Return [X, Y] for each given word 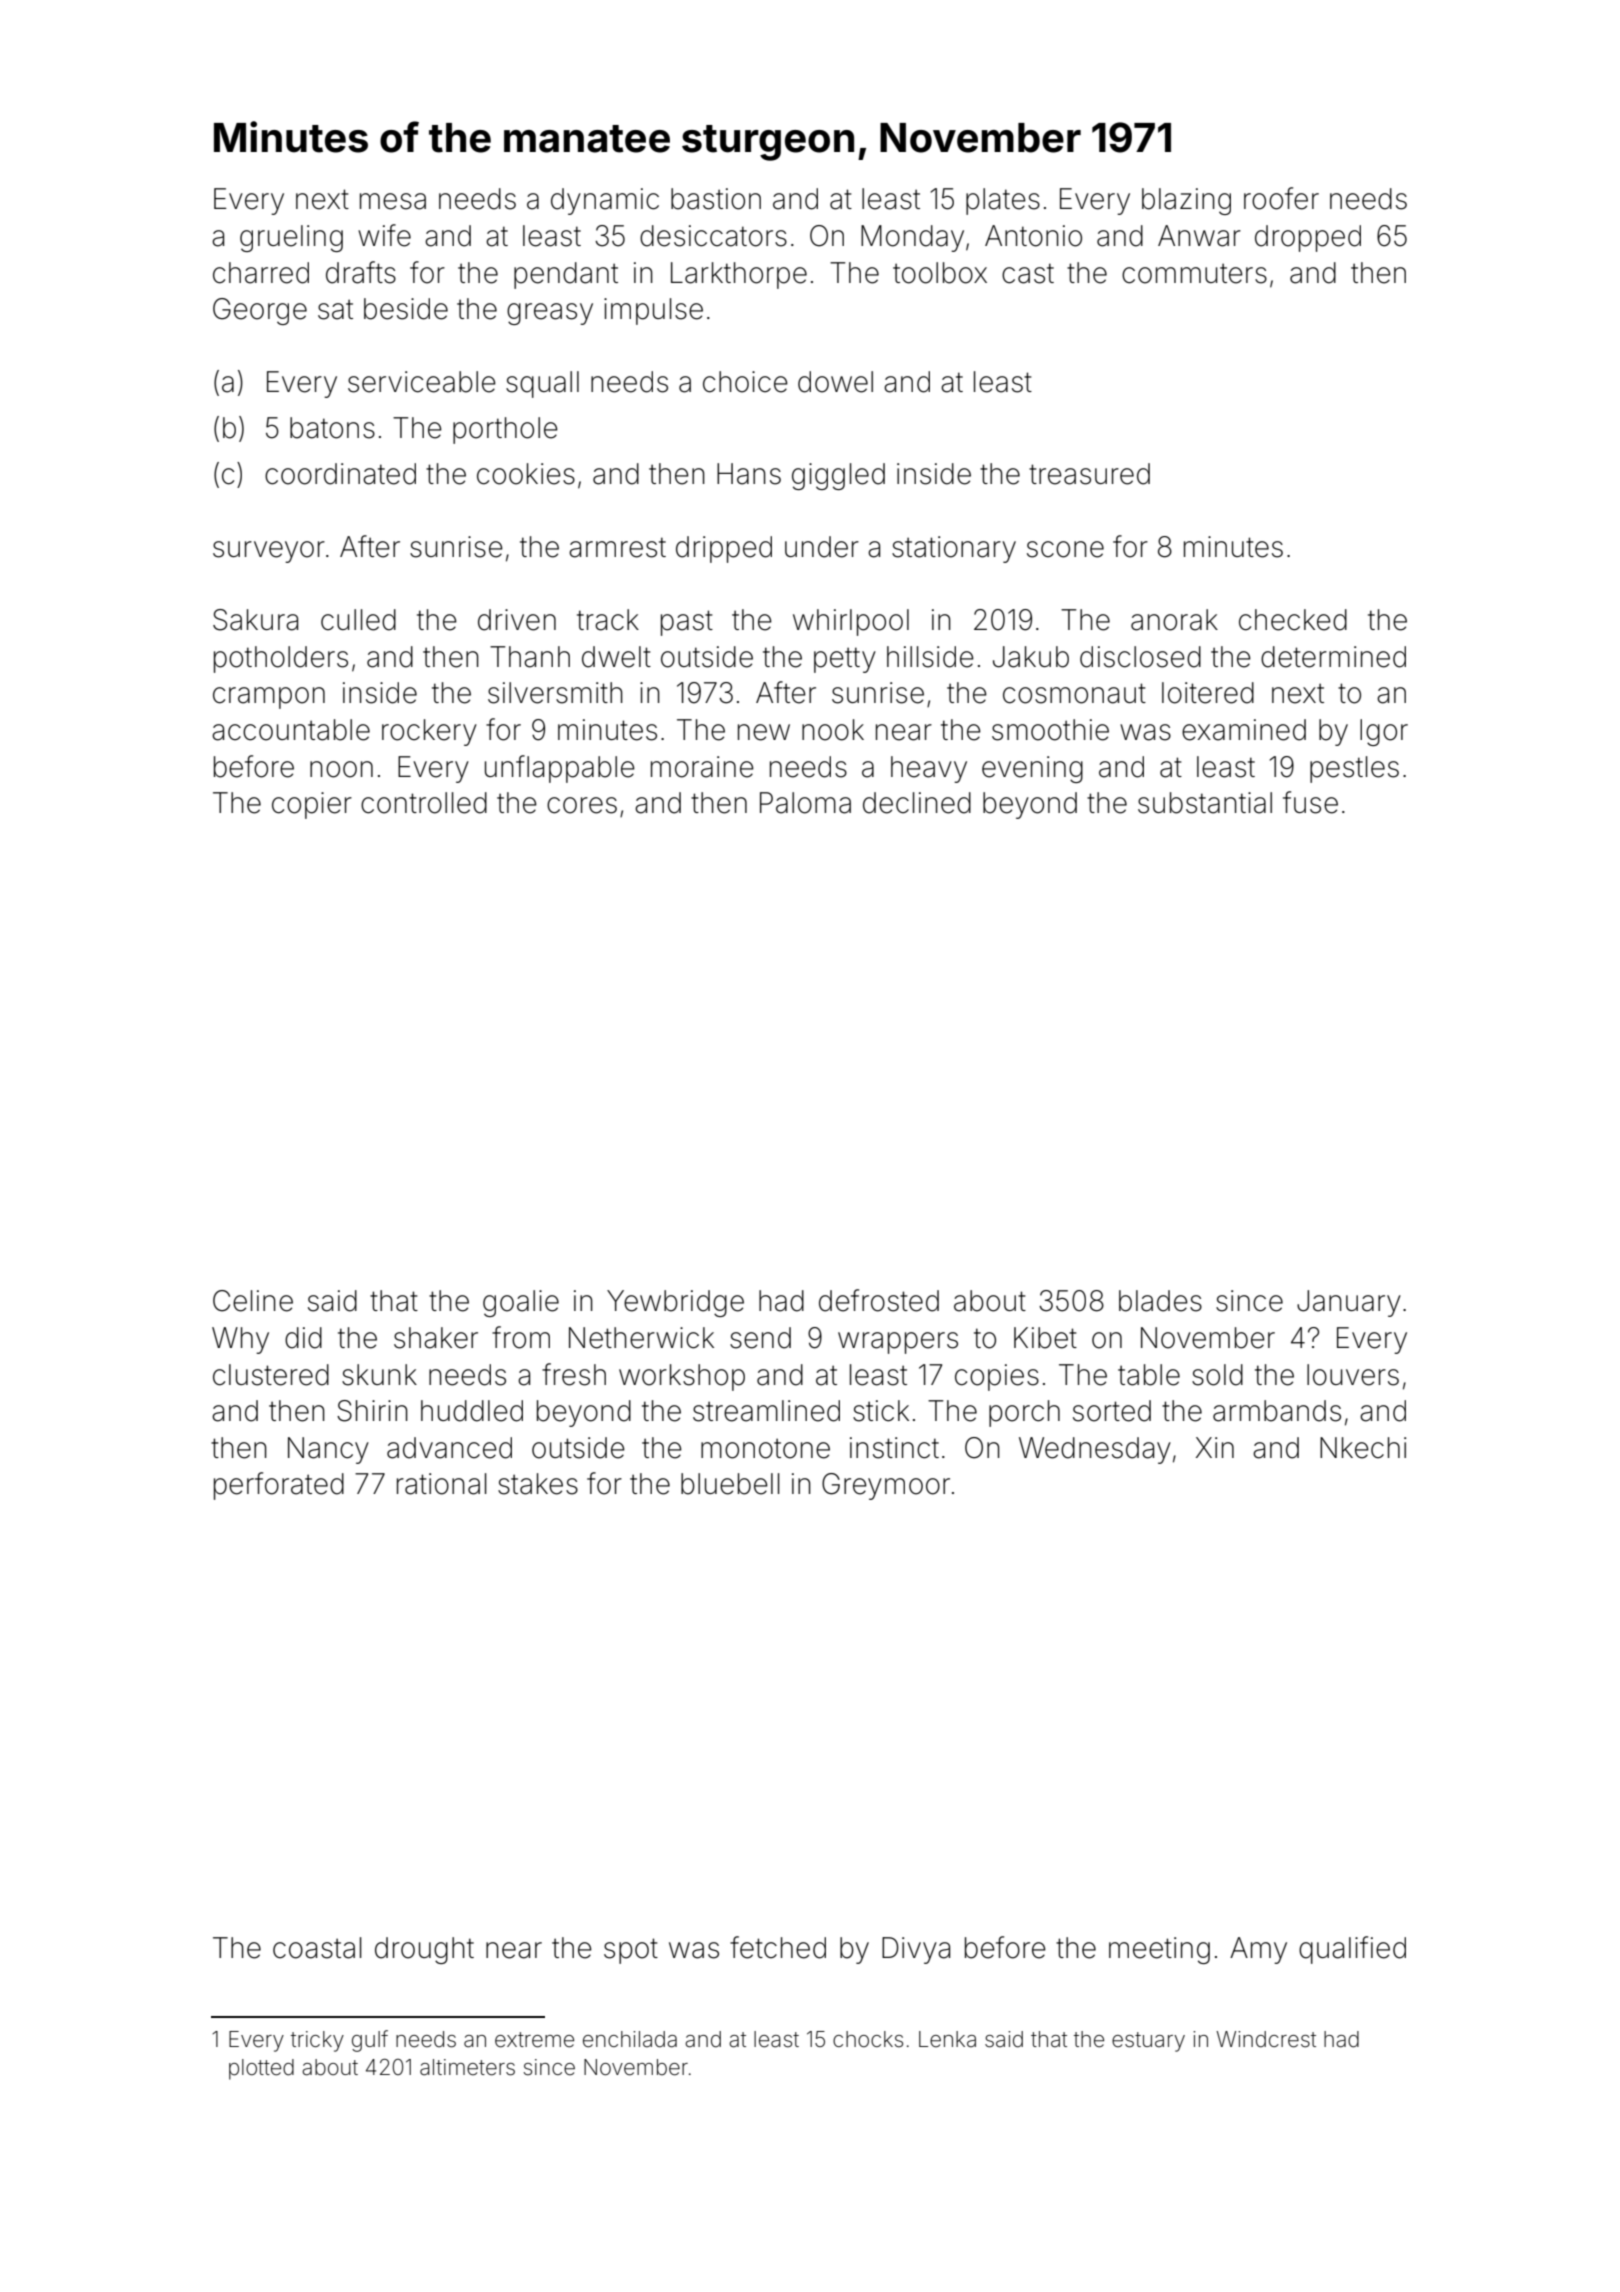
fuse [1310, 802]
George [260, 311]
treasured [1089, 474]
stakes [538, 1484]
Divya [916, 1950]
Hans [749, 474]
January [1349, 1303]
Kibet [1045, 1338]
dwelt [616, 657]
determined [1333, 657]
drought [424, 1950]
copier [312, 805]
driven [517, 620]
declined [917, 803]
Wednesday [1095, 1450]
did [303, 1338]
